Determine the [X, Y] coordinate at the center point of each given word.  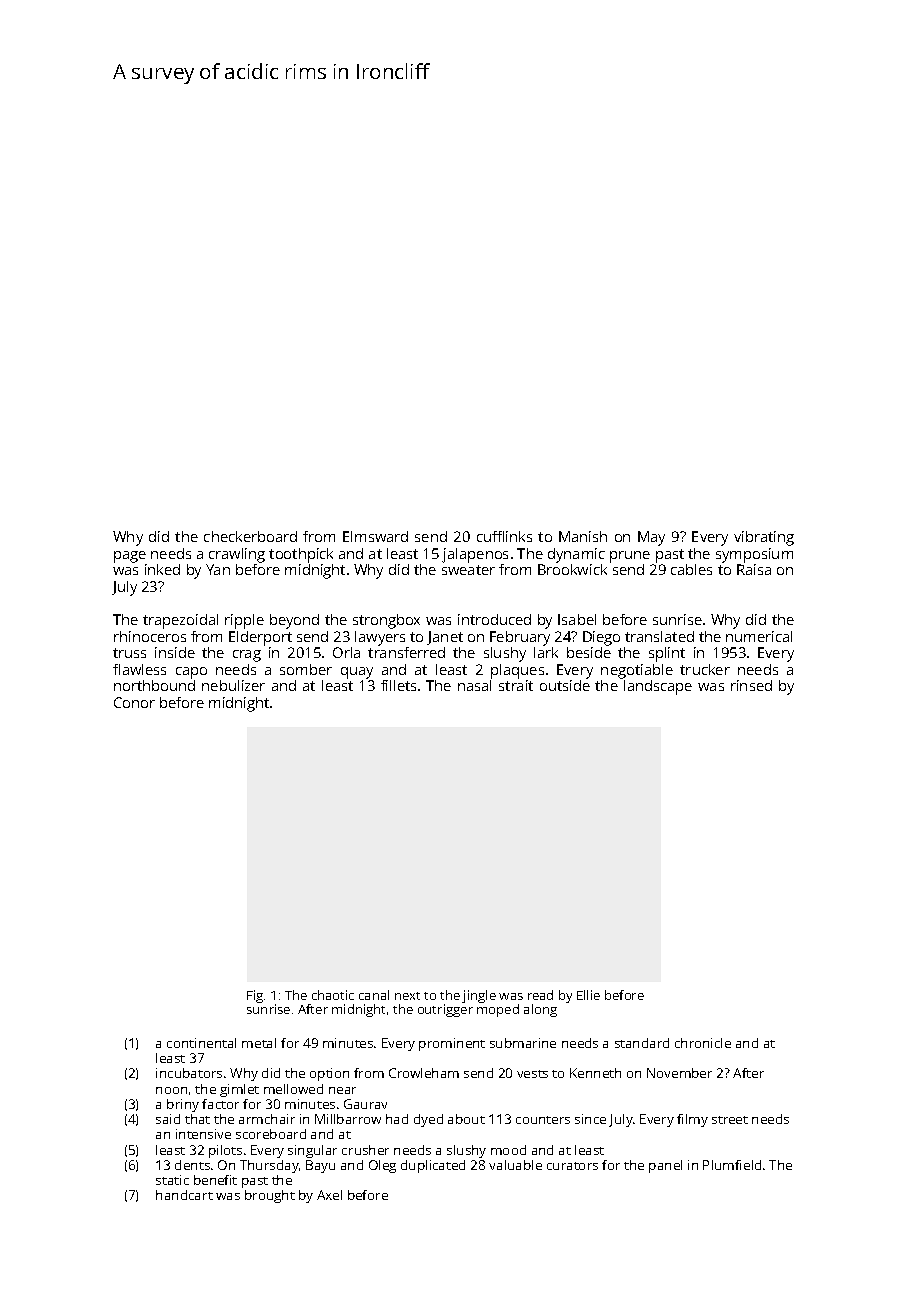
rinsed [751, 685]
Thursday [269, 1166]
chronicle [703, 1043]
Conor [134, 702]
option [329, 1074]
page [130, 557]
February [520, 638]
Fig [255, 996]
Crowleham [424, 1073]
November [679, 1073]
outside [565, 685]
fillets [398, 685]
